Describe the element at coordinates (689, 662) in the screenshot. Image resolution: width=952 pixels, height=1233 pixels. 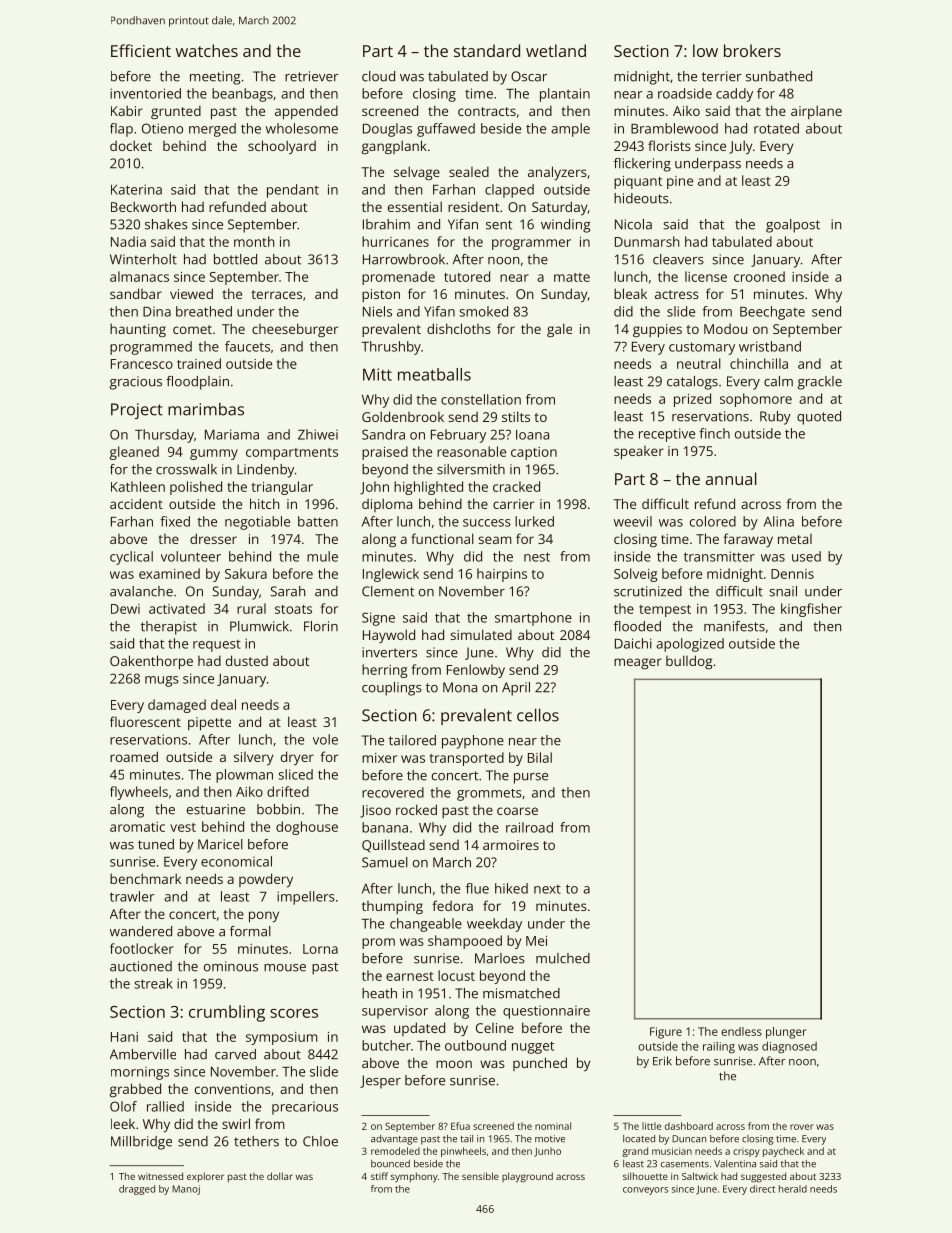
I see `bulldog` at that location.
